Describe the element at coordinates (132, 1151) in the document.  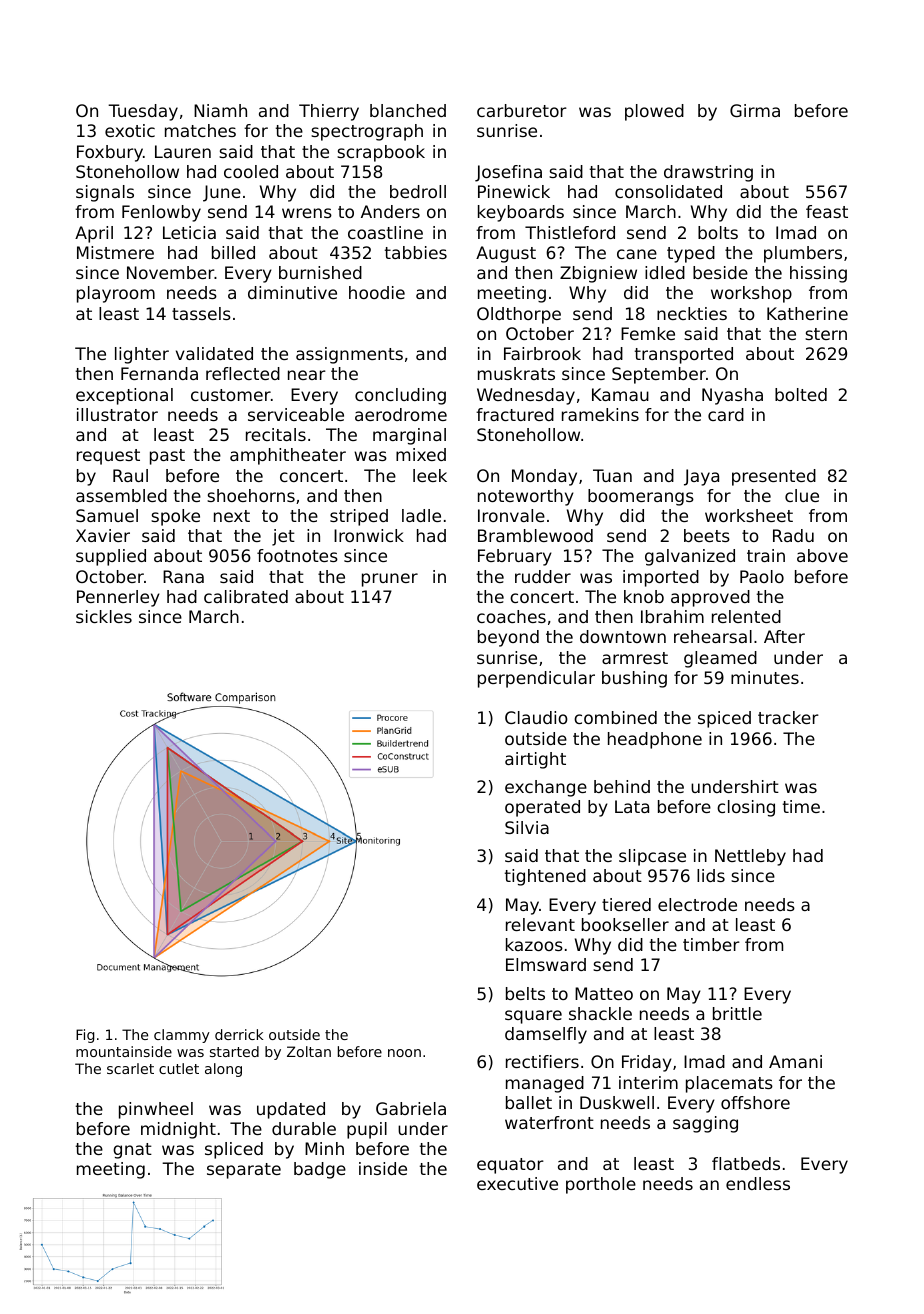
I see `gnat` at that location.
